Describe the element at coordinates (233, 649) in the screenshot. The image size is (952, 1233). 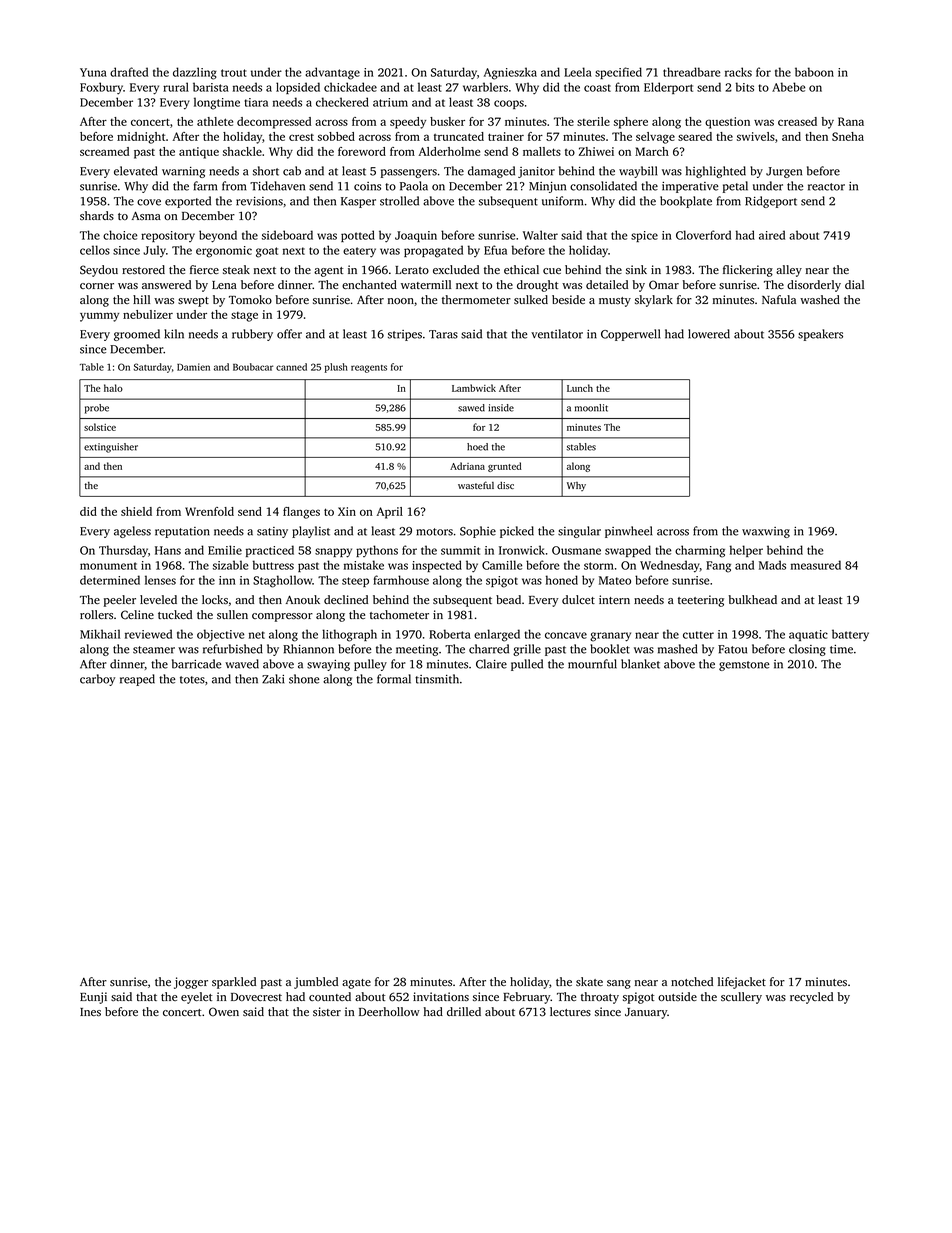
I see `refurbished` at that location.
